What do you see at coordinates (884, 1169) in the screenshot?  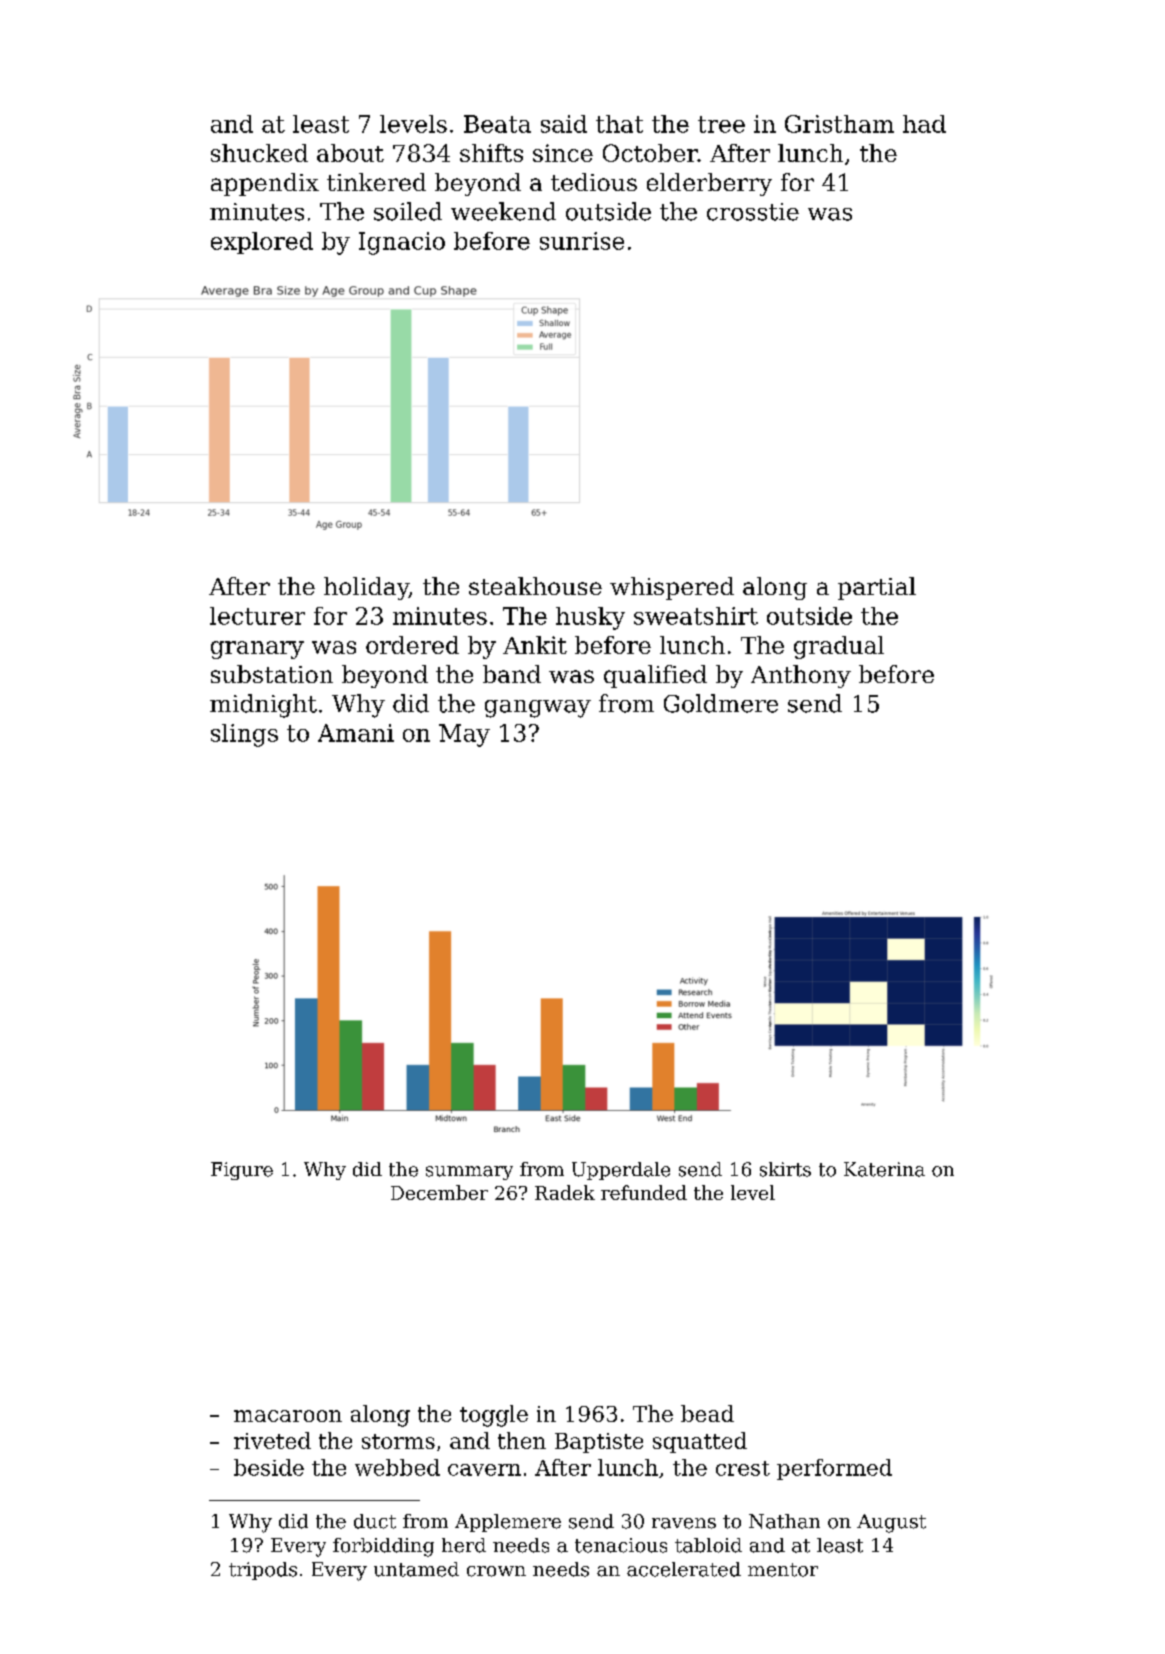 I see `Katerina` at bounding box center [884, 1169].
